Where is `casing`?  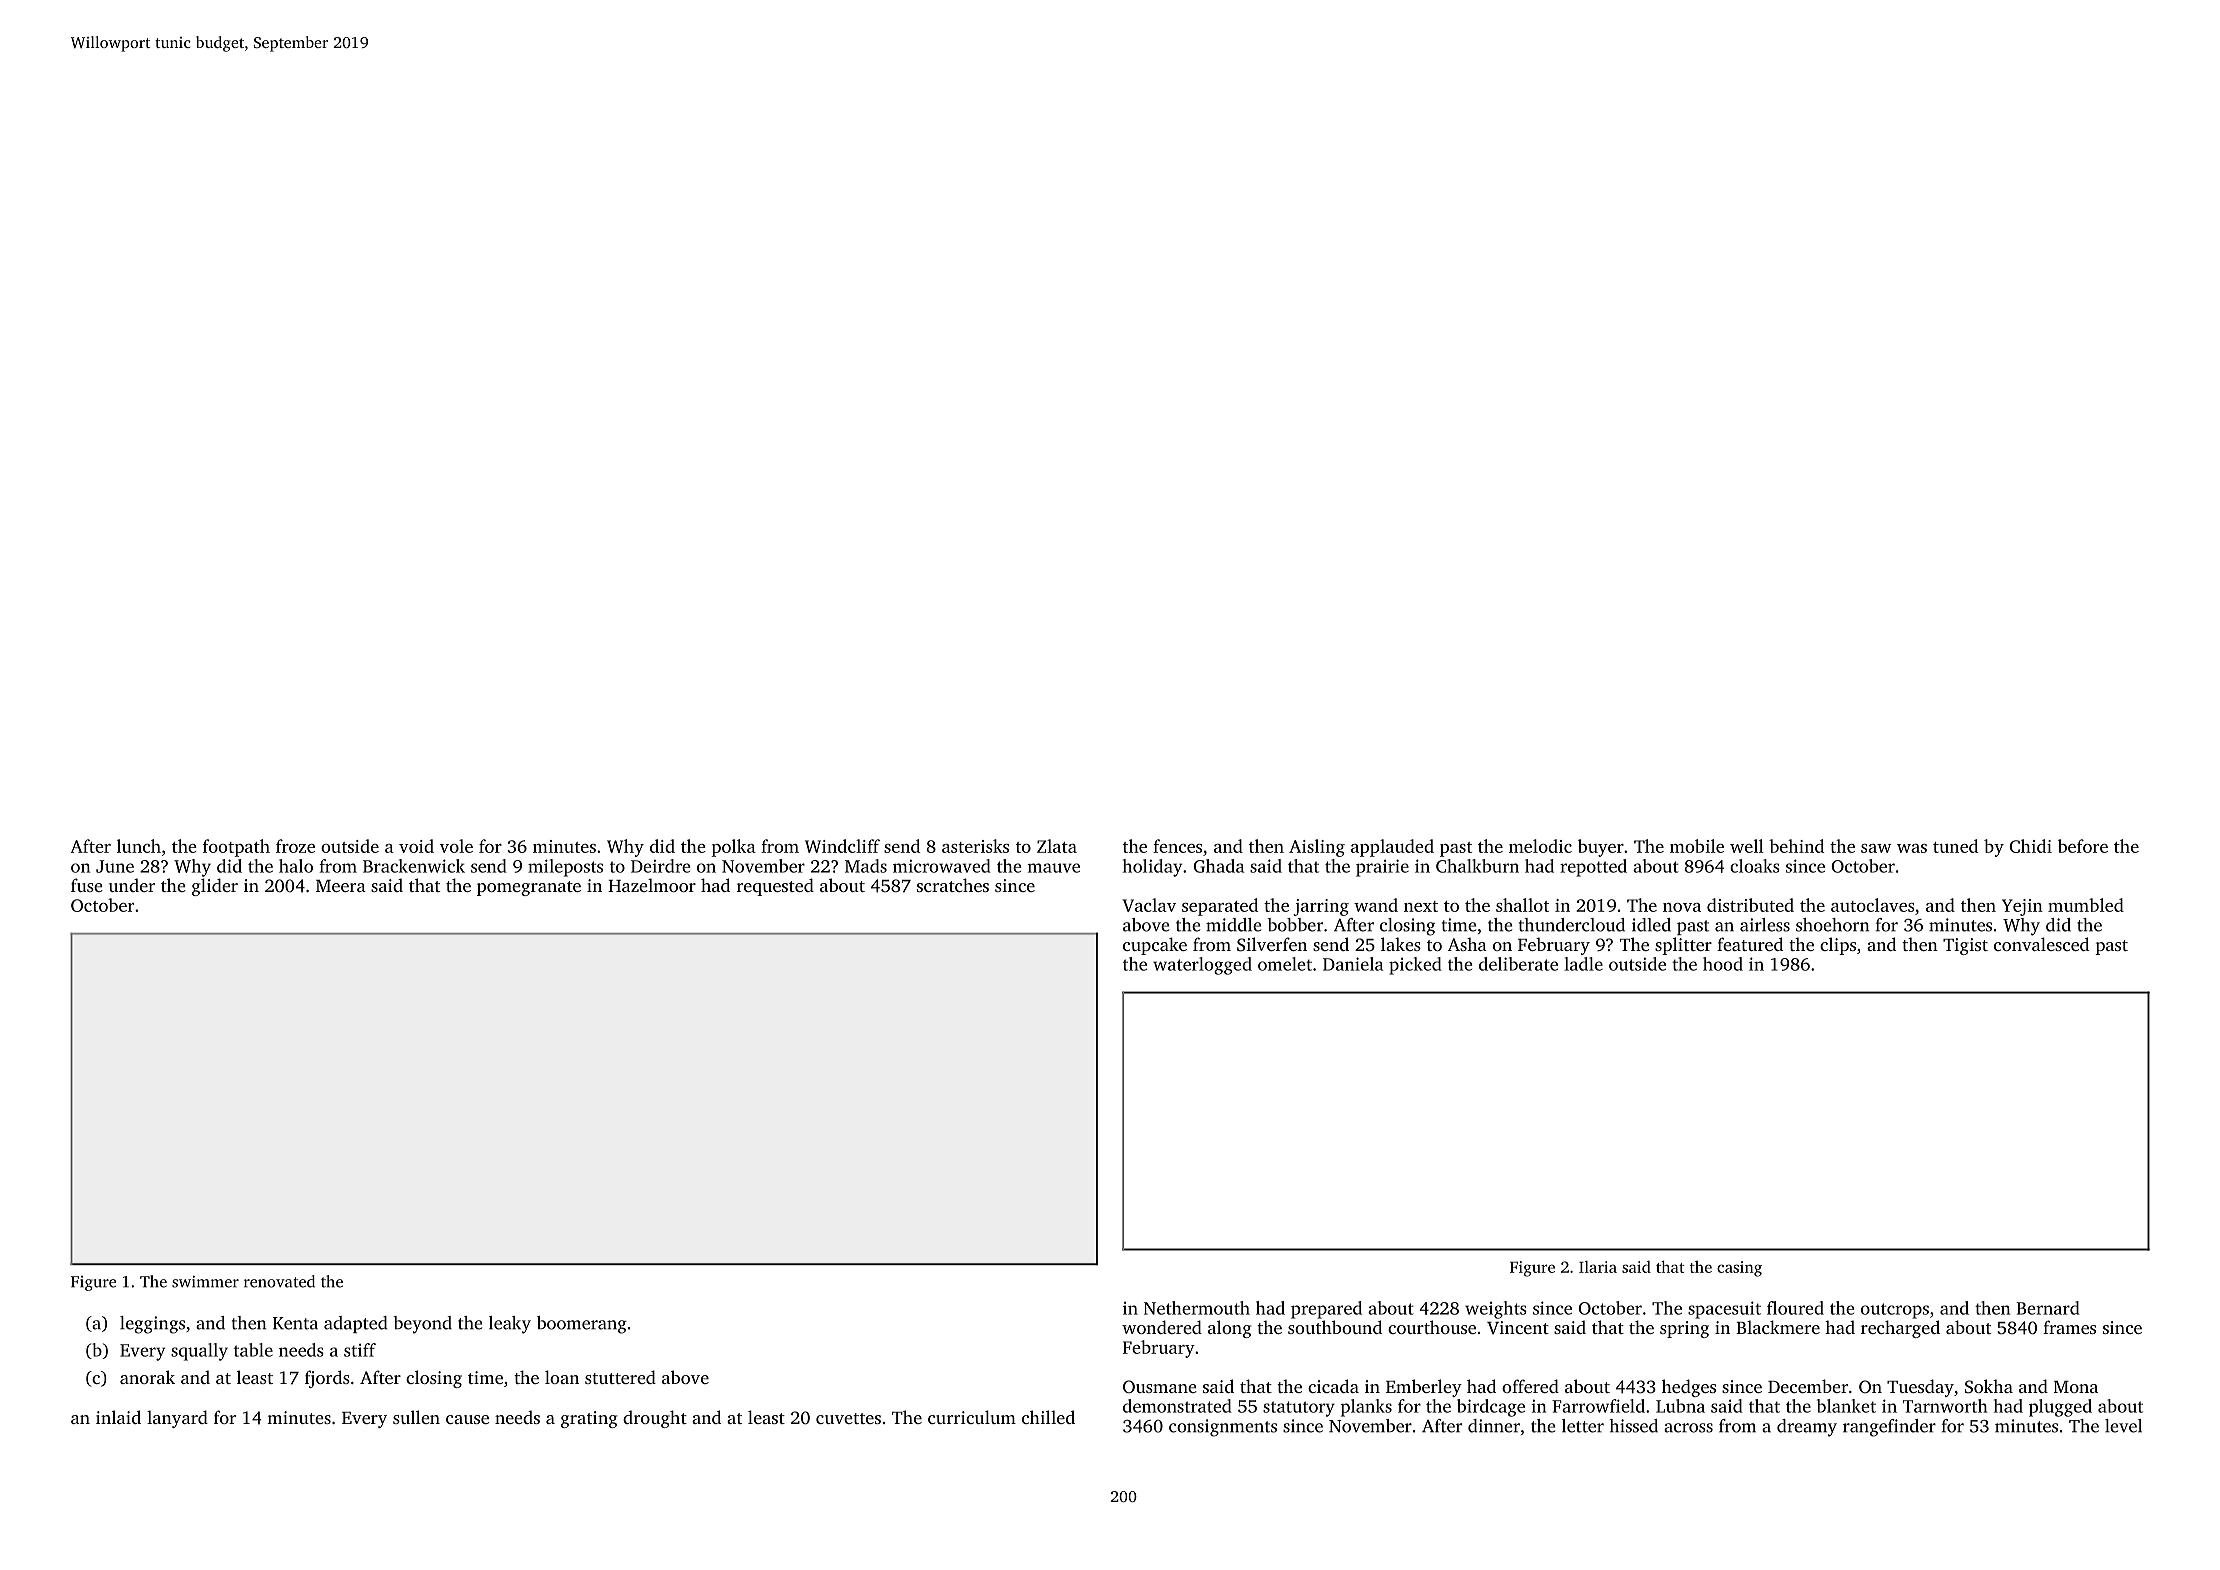 casing is located at coordinates (1739, 1269).
